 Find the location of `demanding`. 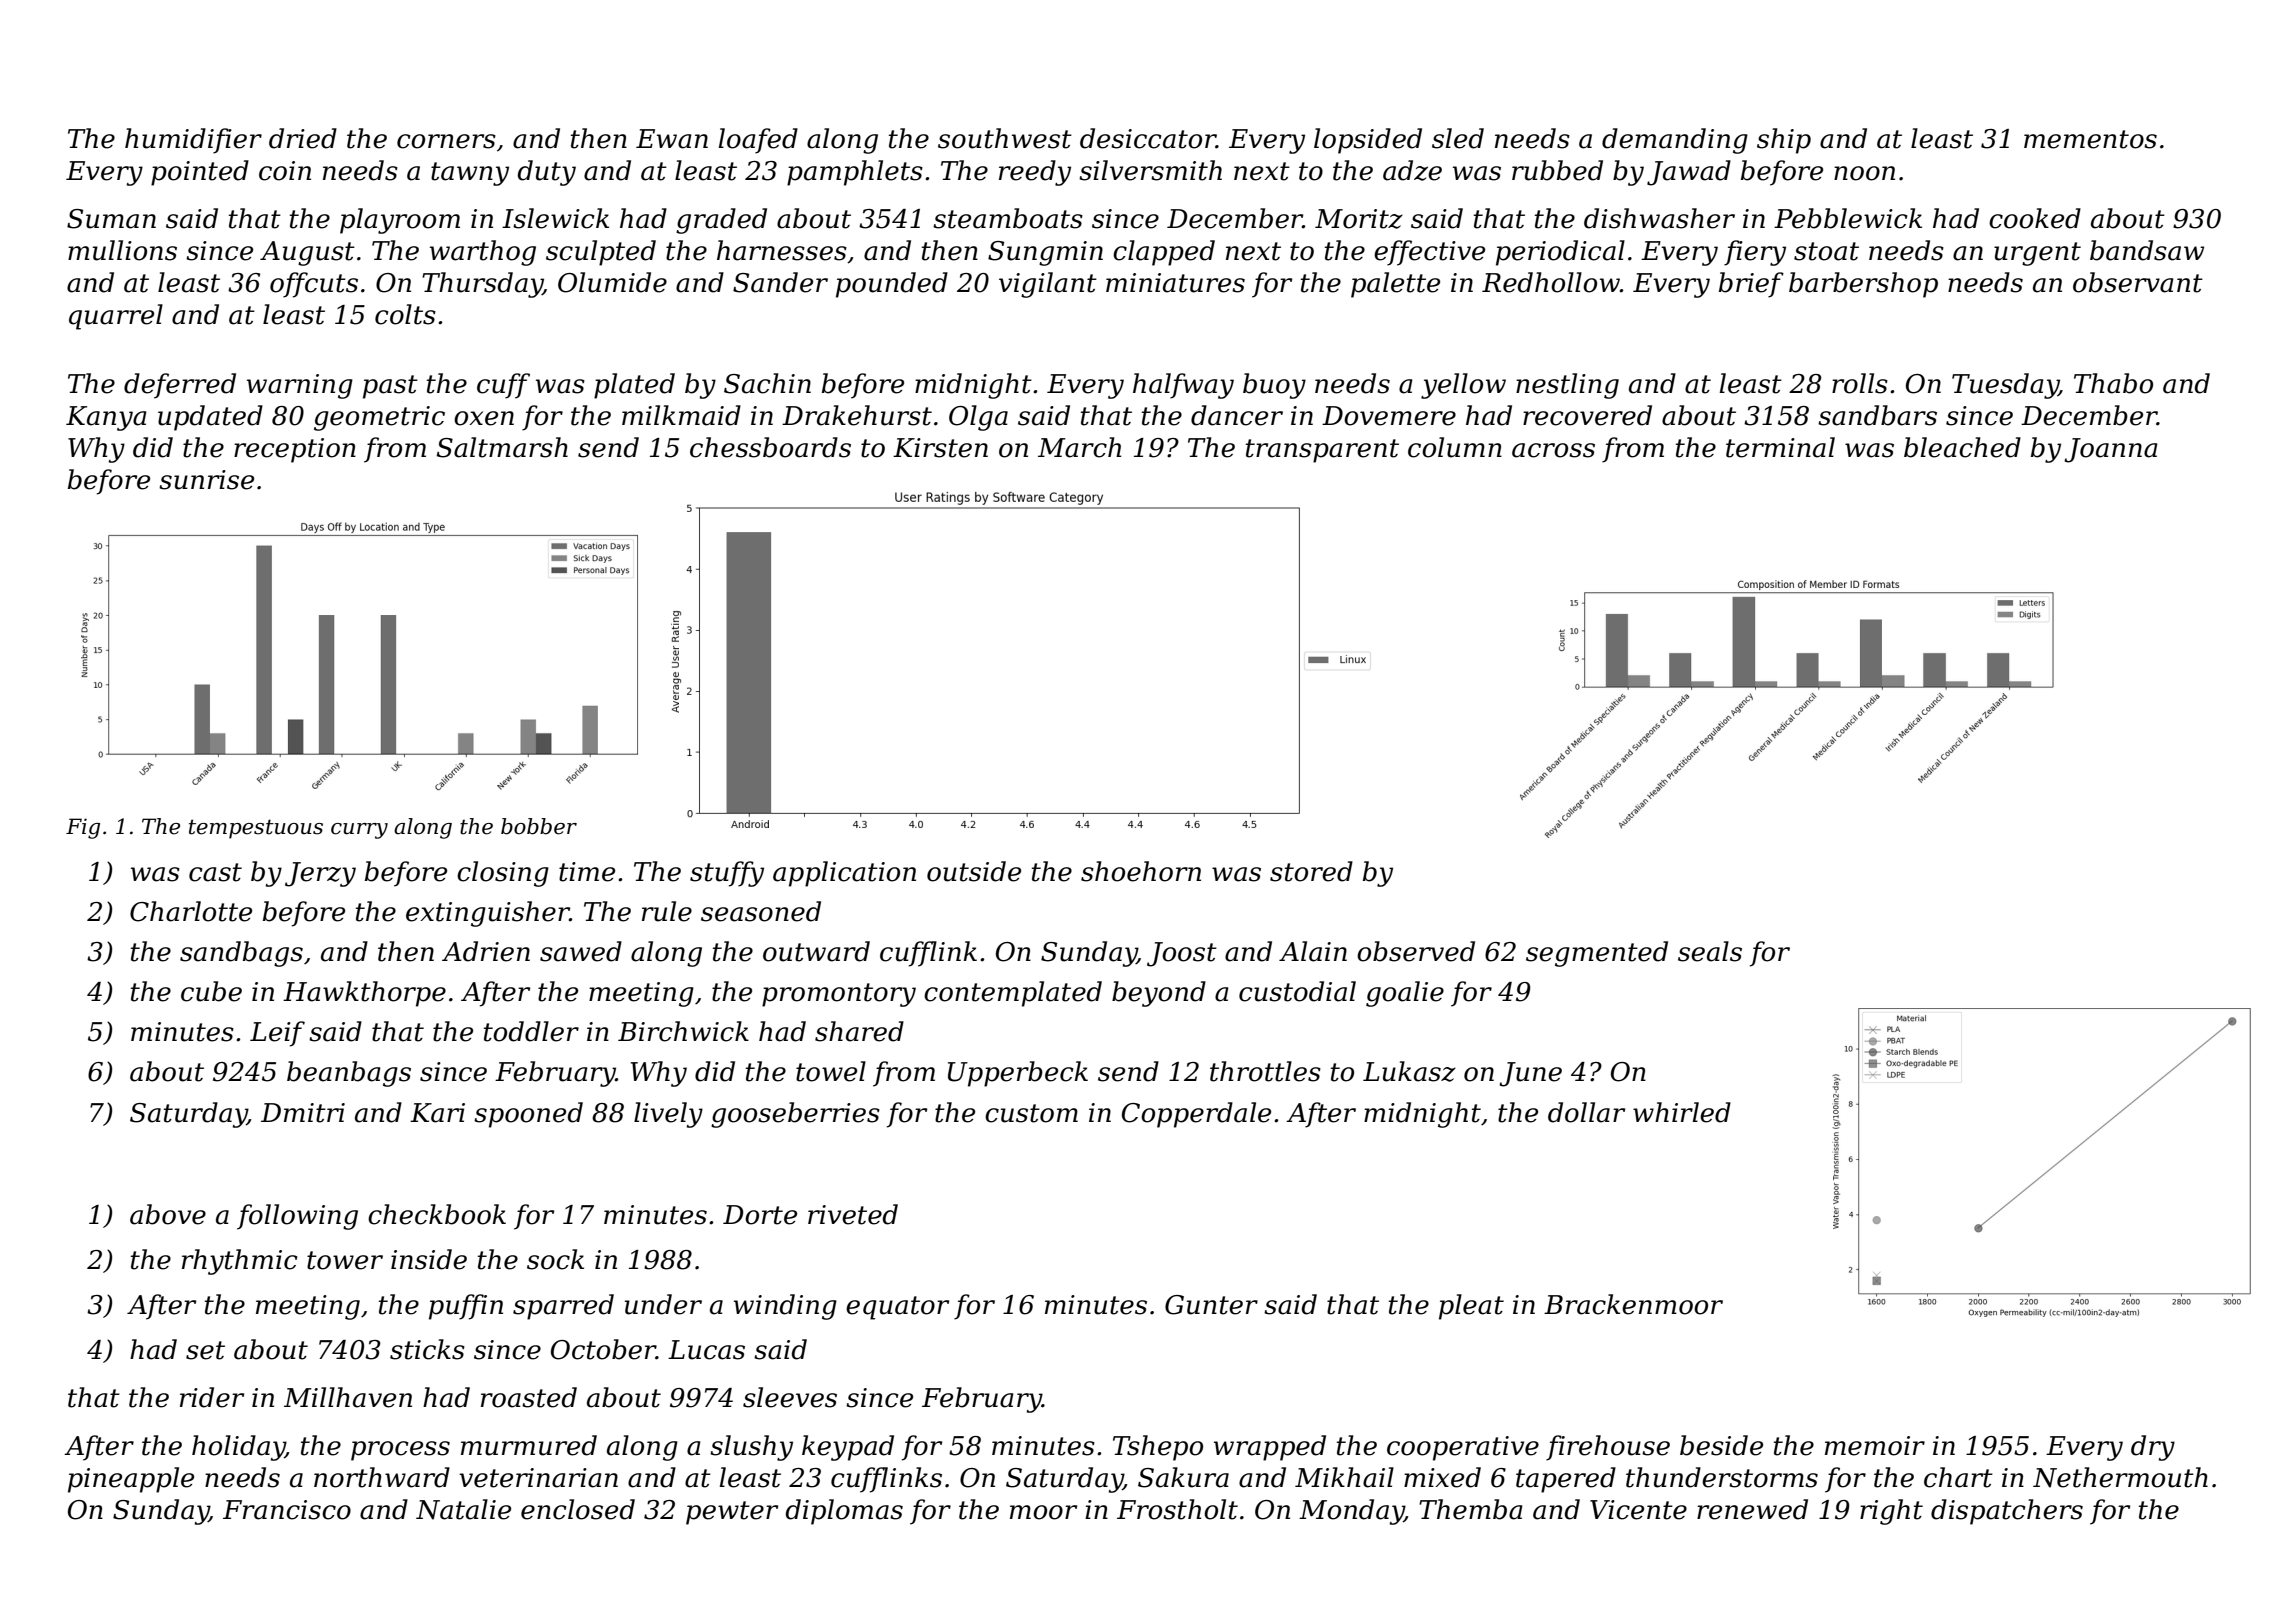

demanding is located at coordinates (1675, 141).
